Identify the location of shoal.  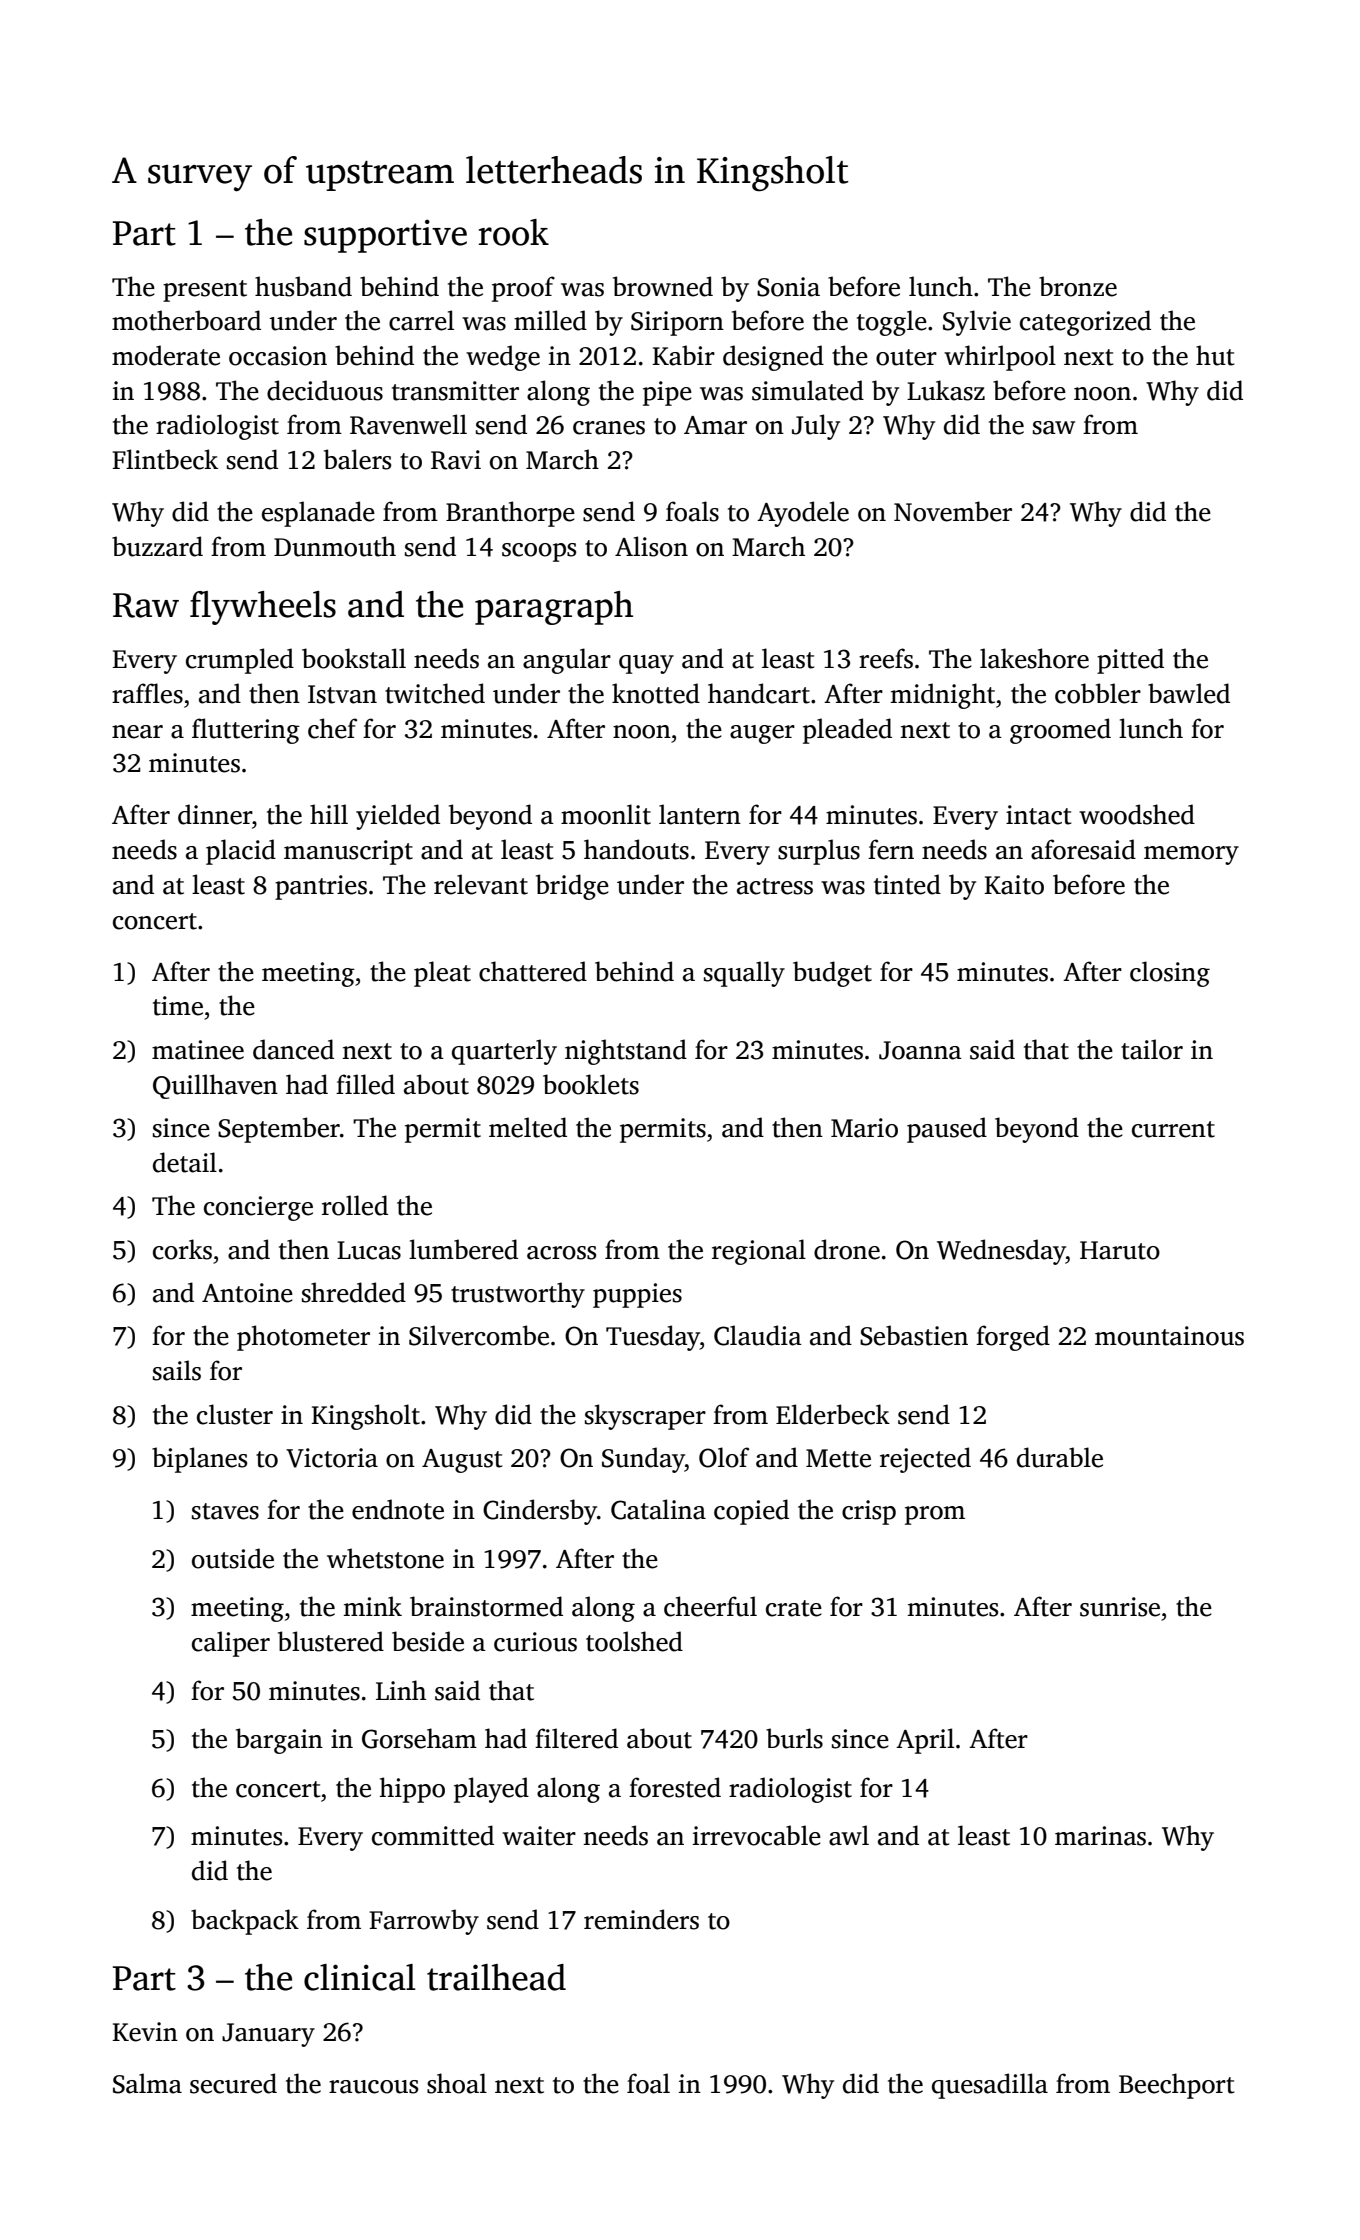
(457, 2083).
